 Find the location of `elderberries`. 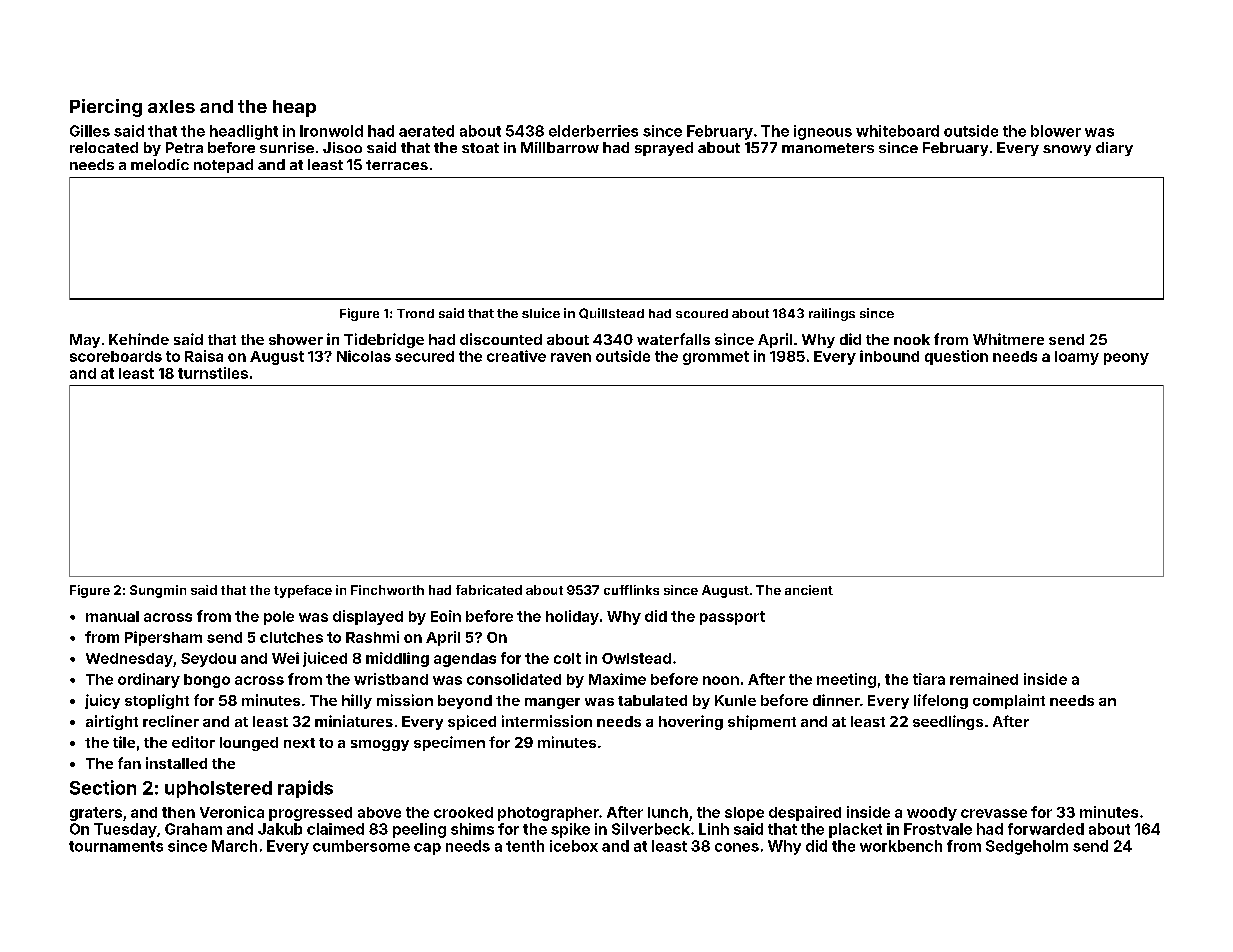

elderberries is located at coordinates (593, 131).
